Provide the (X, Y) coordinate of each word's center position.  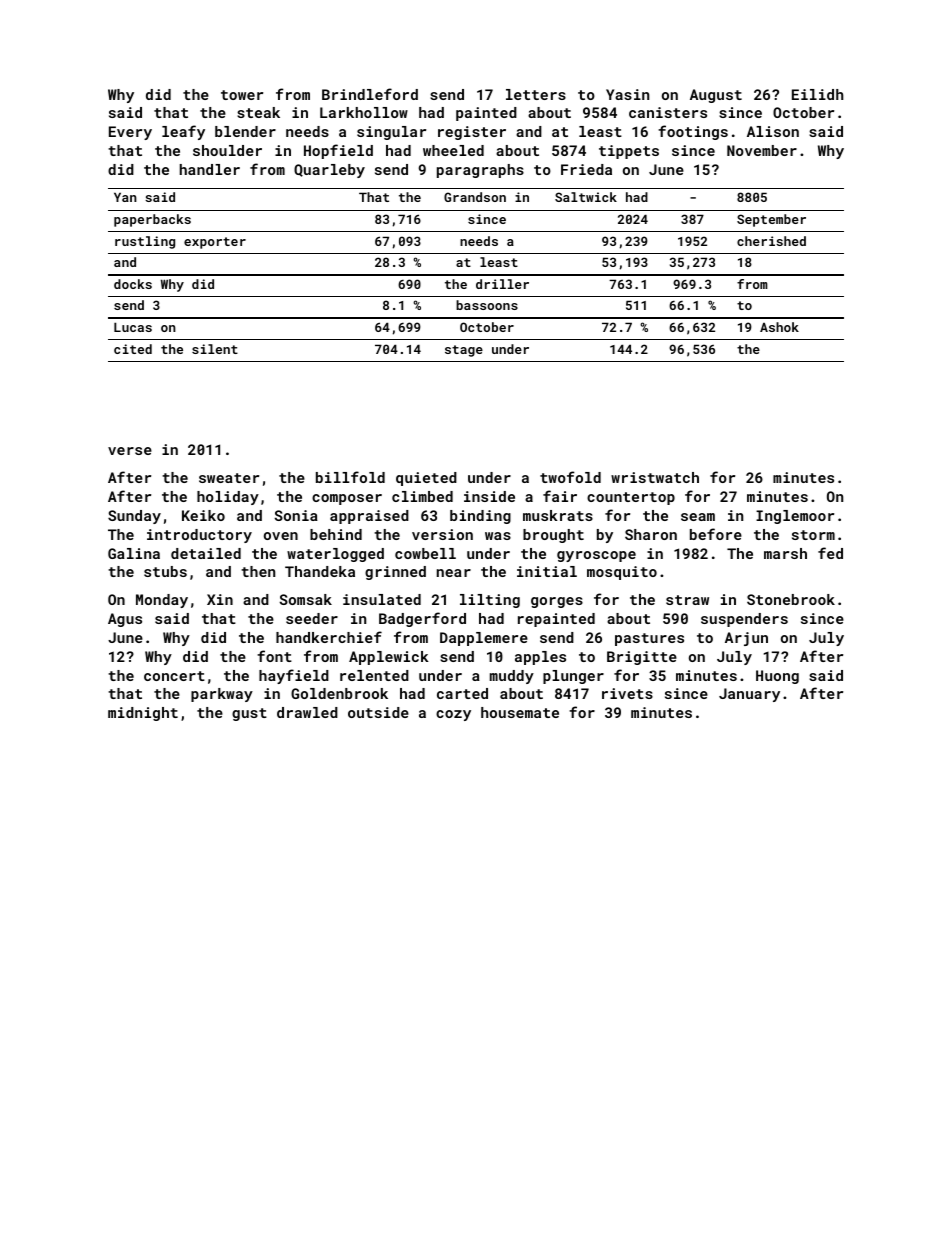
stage (464, 351)
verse (130, 451)
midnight (143, 714)
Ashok (779, 327)
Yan (125, 197)
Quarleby (329, 171)
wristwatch (655, 477)
